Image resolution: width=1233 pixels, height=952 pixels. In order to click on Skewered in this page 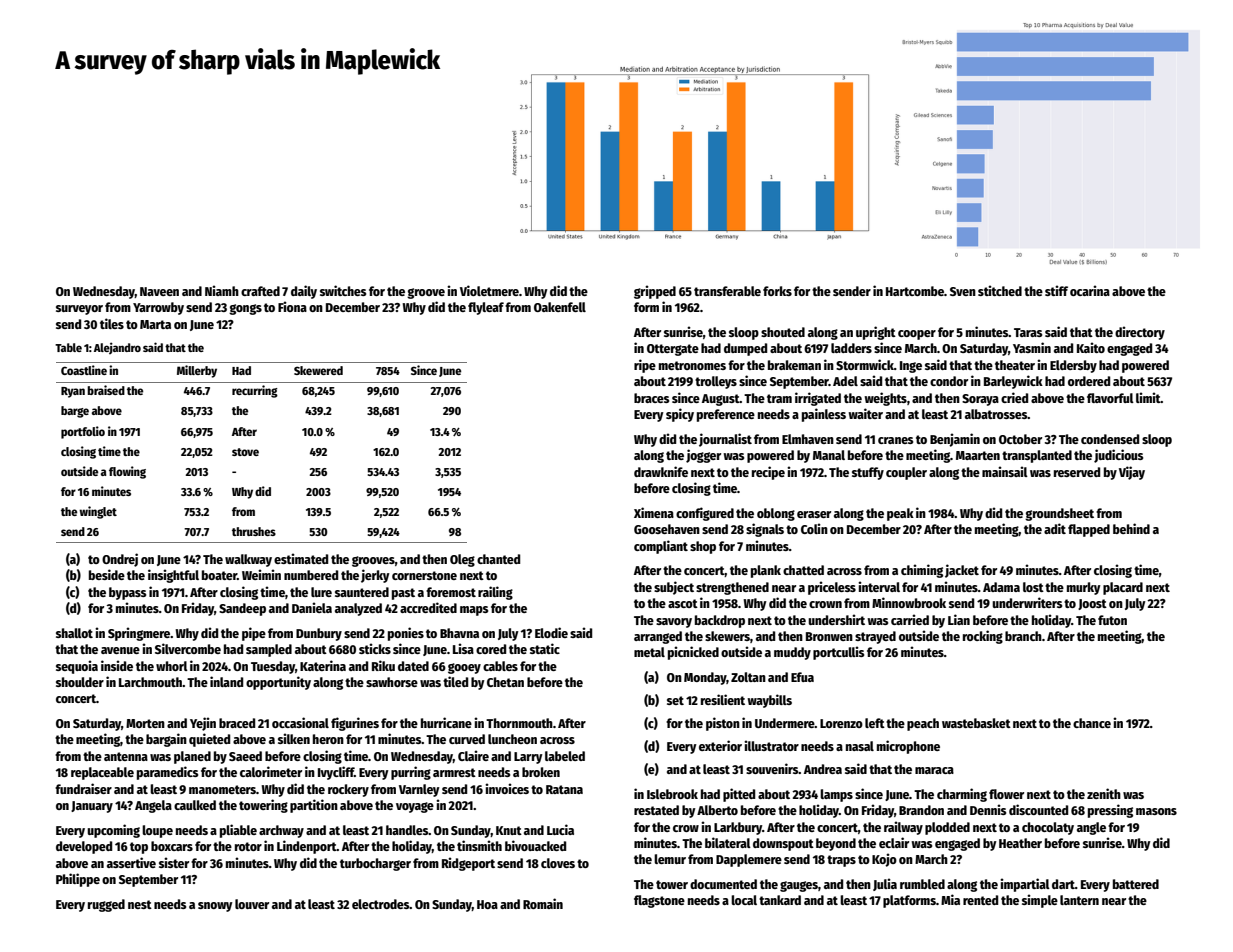, I will do `click(318, 370)`.
